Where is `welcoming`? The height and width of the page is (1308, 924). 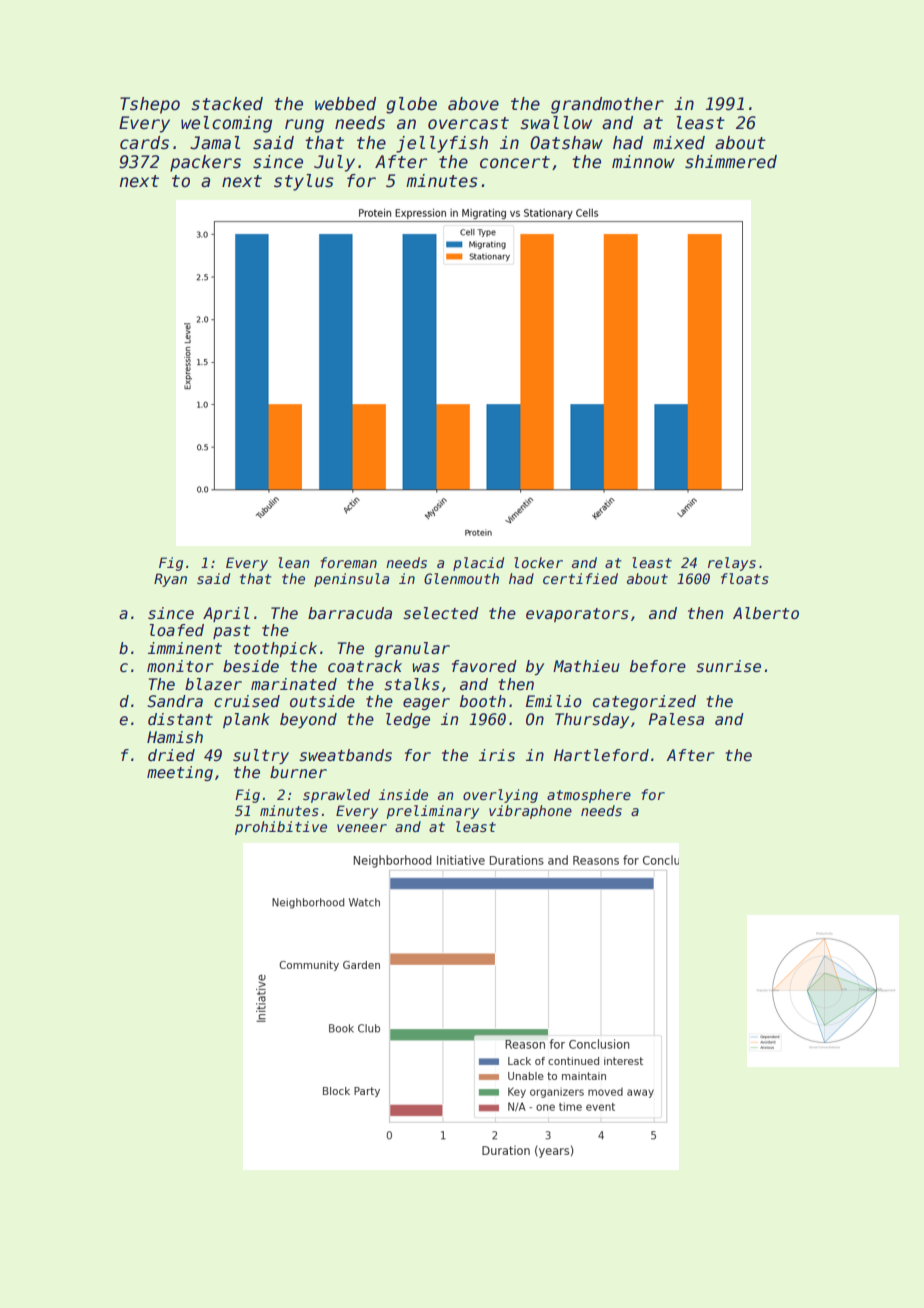 welcoming is located at coordinates (226, 124).
